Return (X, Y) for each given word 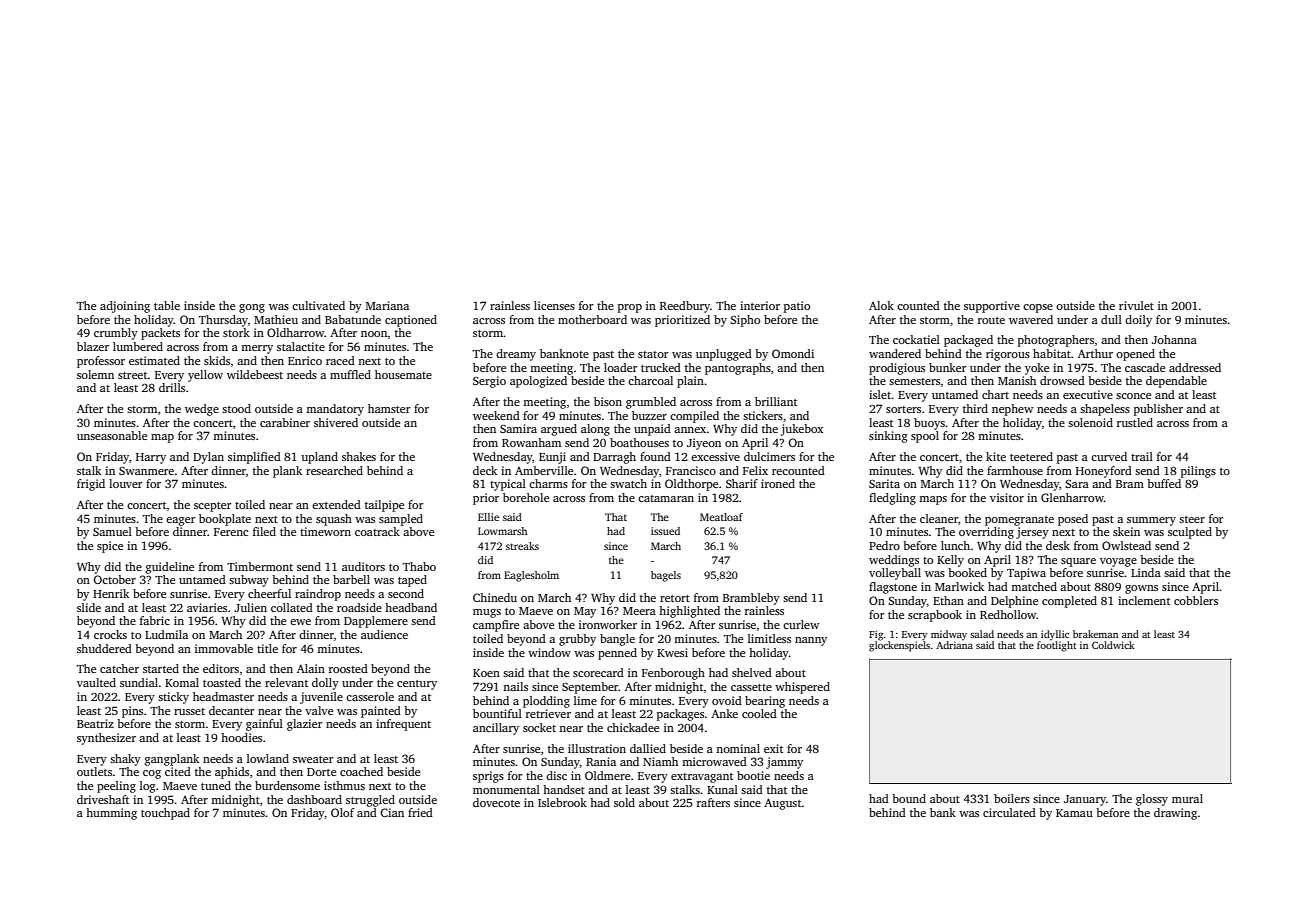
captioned (411, 321)
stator (653, 354)
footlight (1057, 646)
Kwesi (672, 652)
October (114, 579)
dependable (1176, 382)
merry (257, 349)
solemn (95, 374)
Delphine (1014, 602)
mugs (487, 613)
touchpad (165, 814)
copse (1038, 308)
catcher (119, 668)
